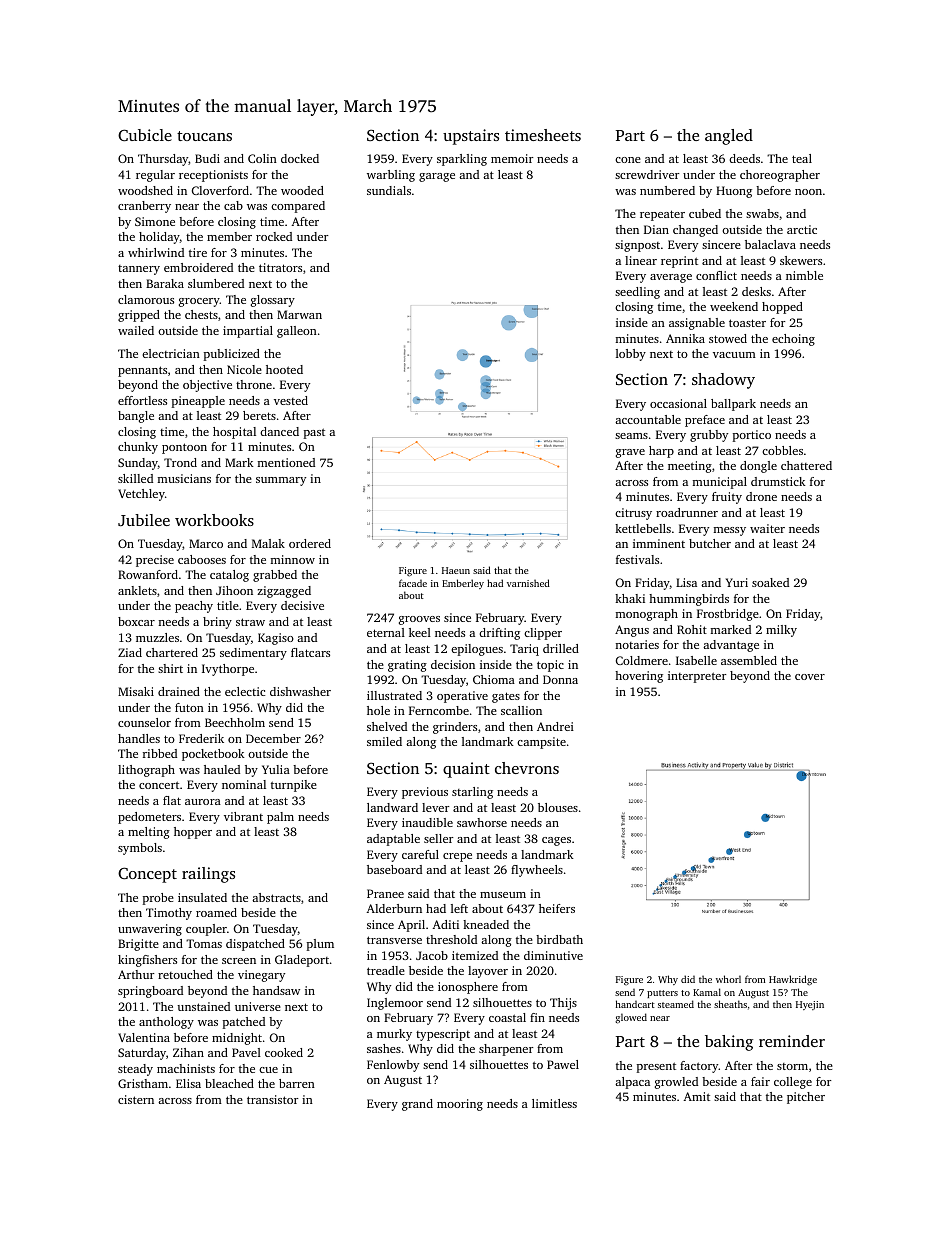  What do you see at coordinates (482, 822) in the page?
I see `sawhorse` at bounding box center [482, 822].
